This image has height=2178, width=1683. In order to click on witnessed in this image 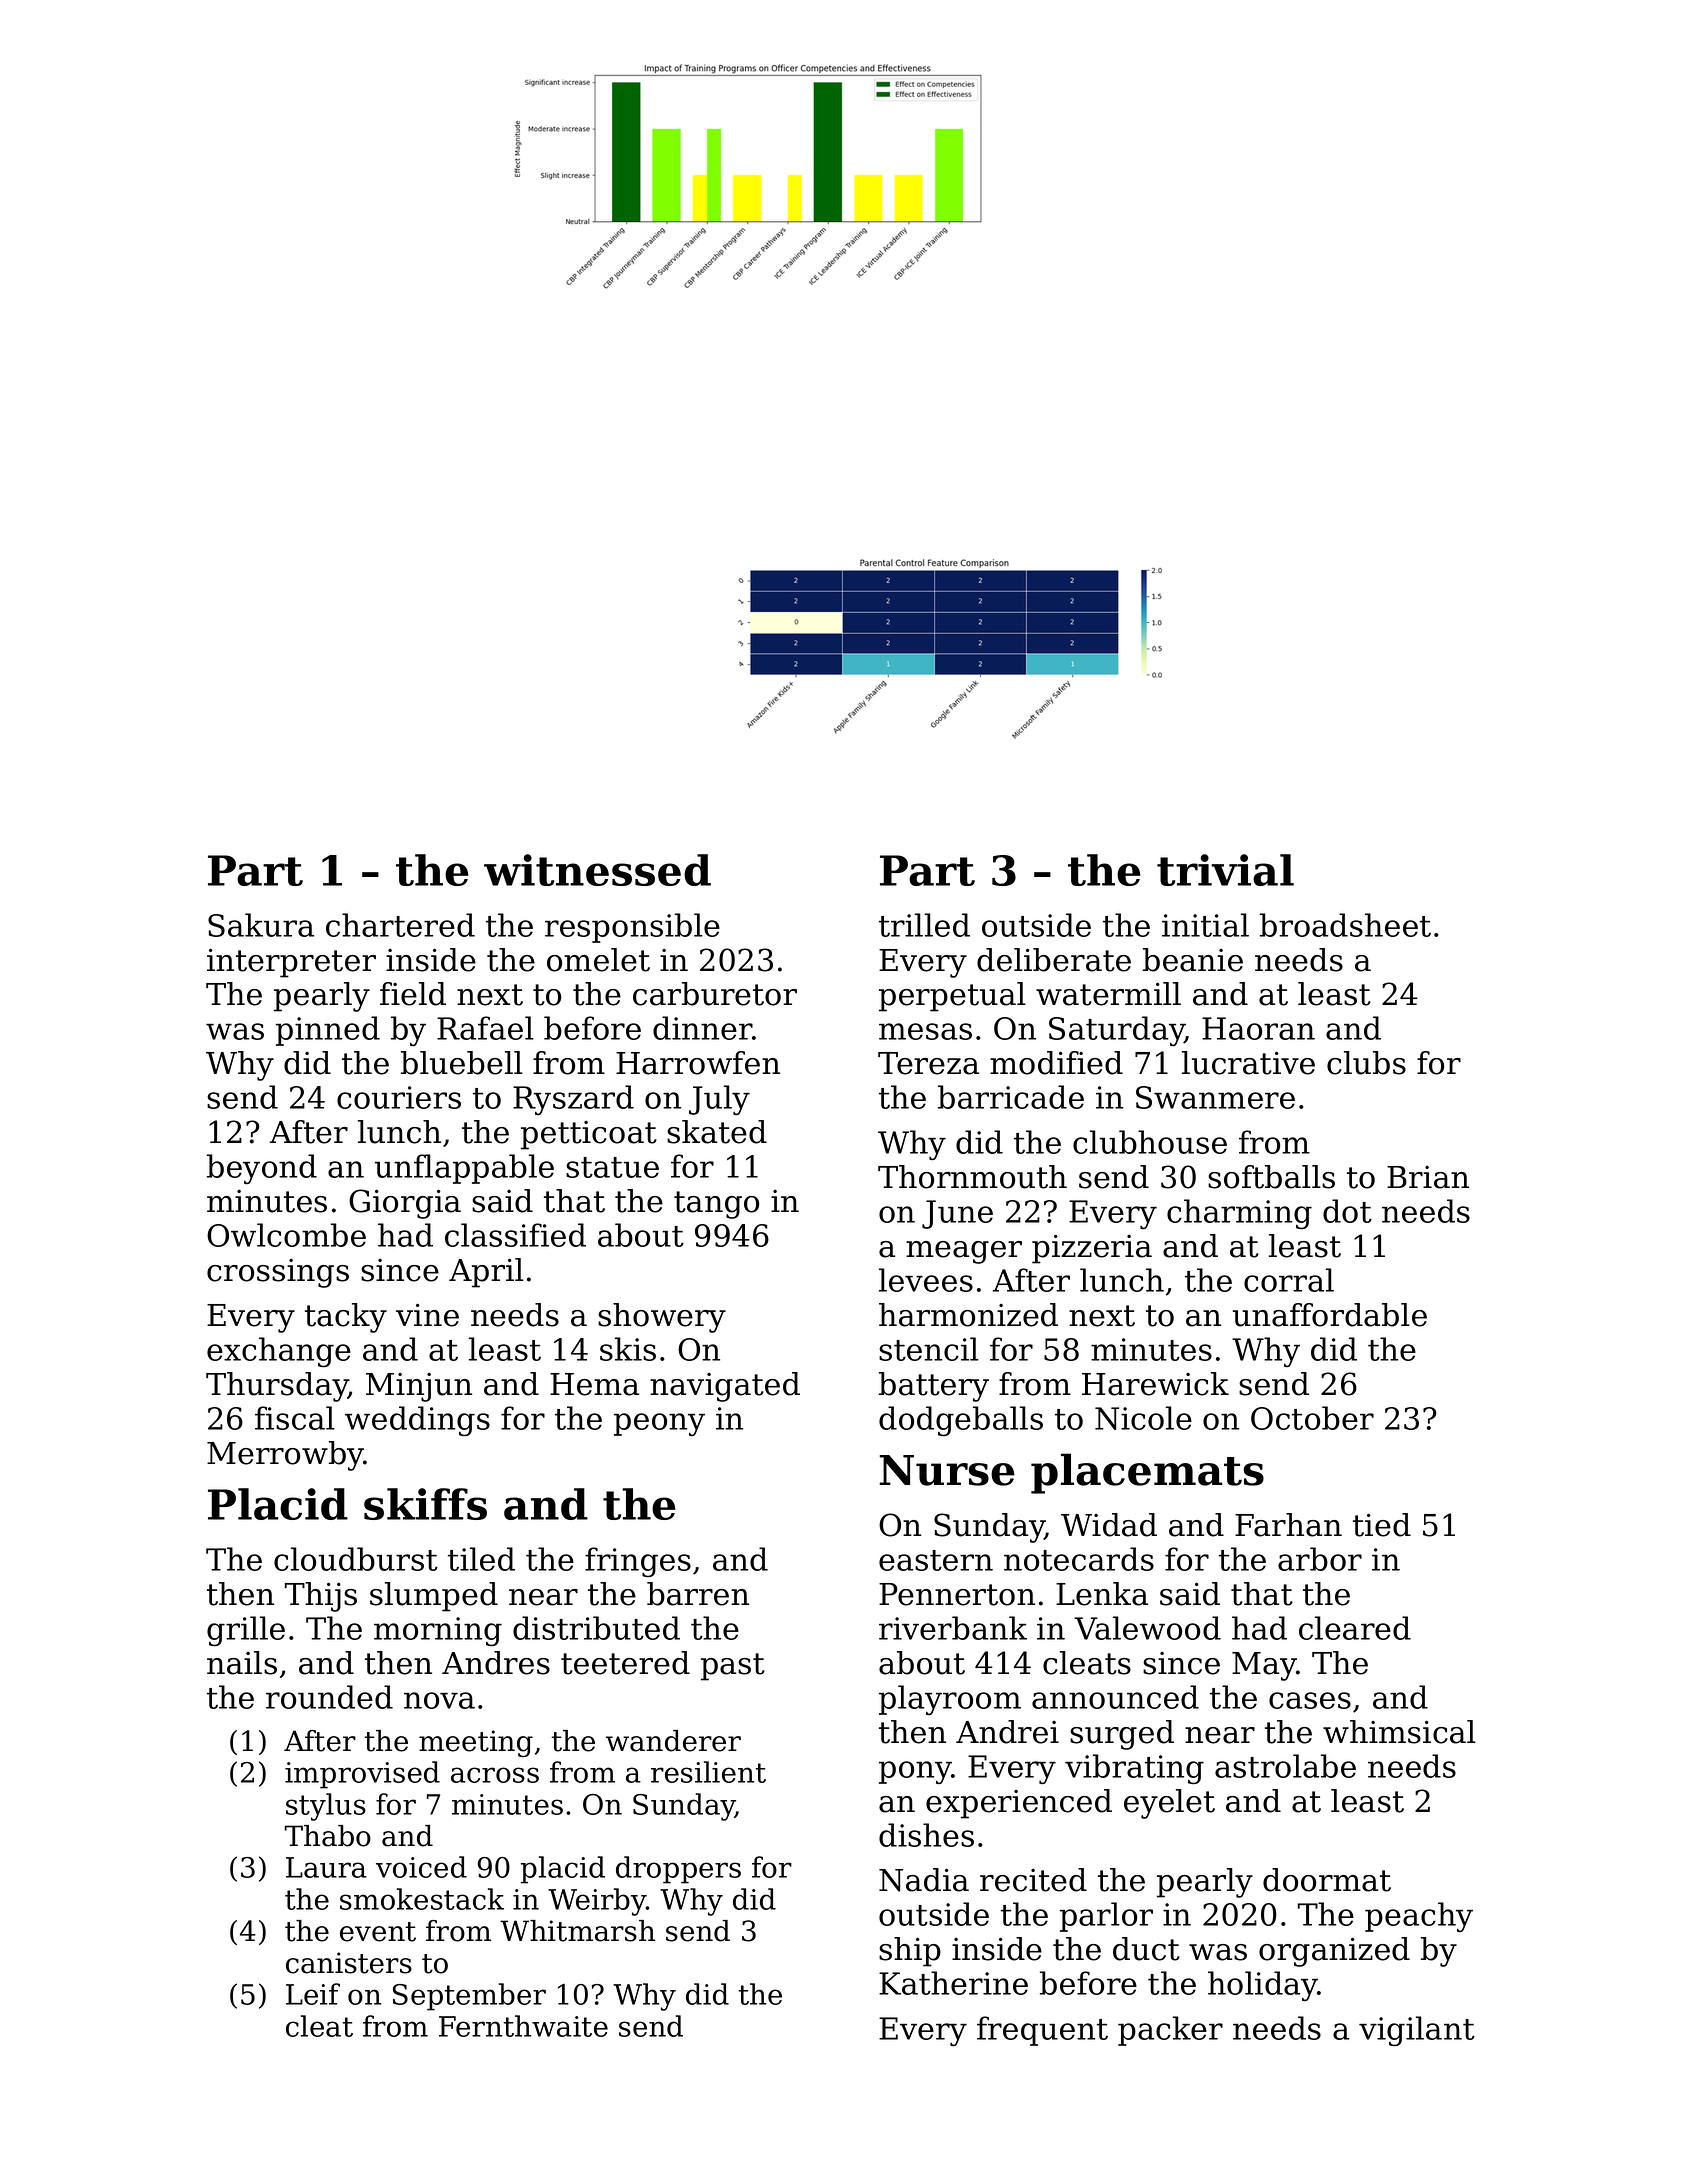, I will do `click(597, 870)`.
